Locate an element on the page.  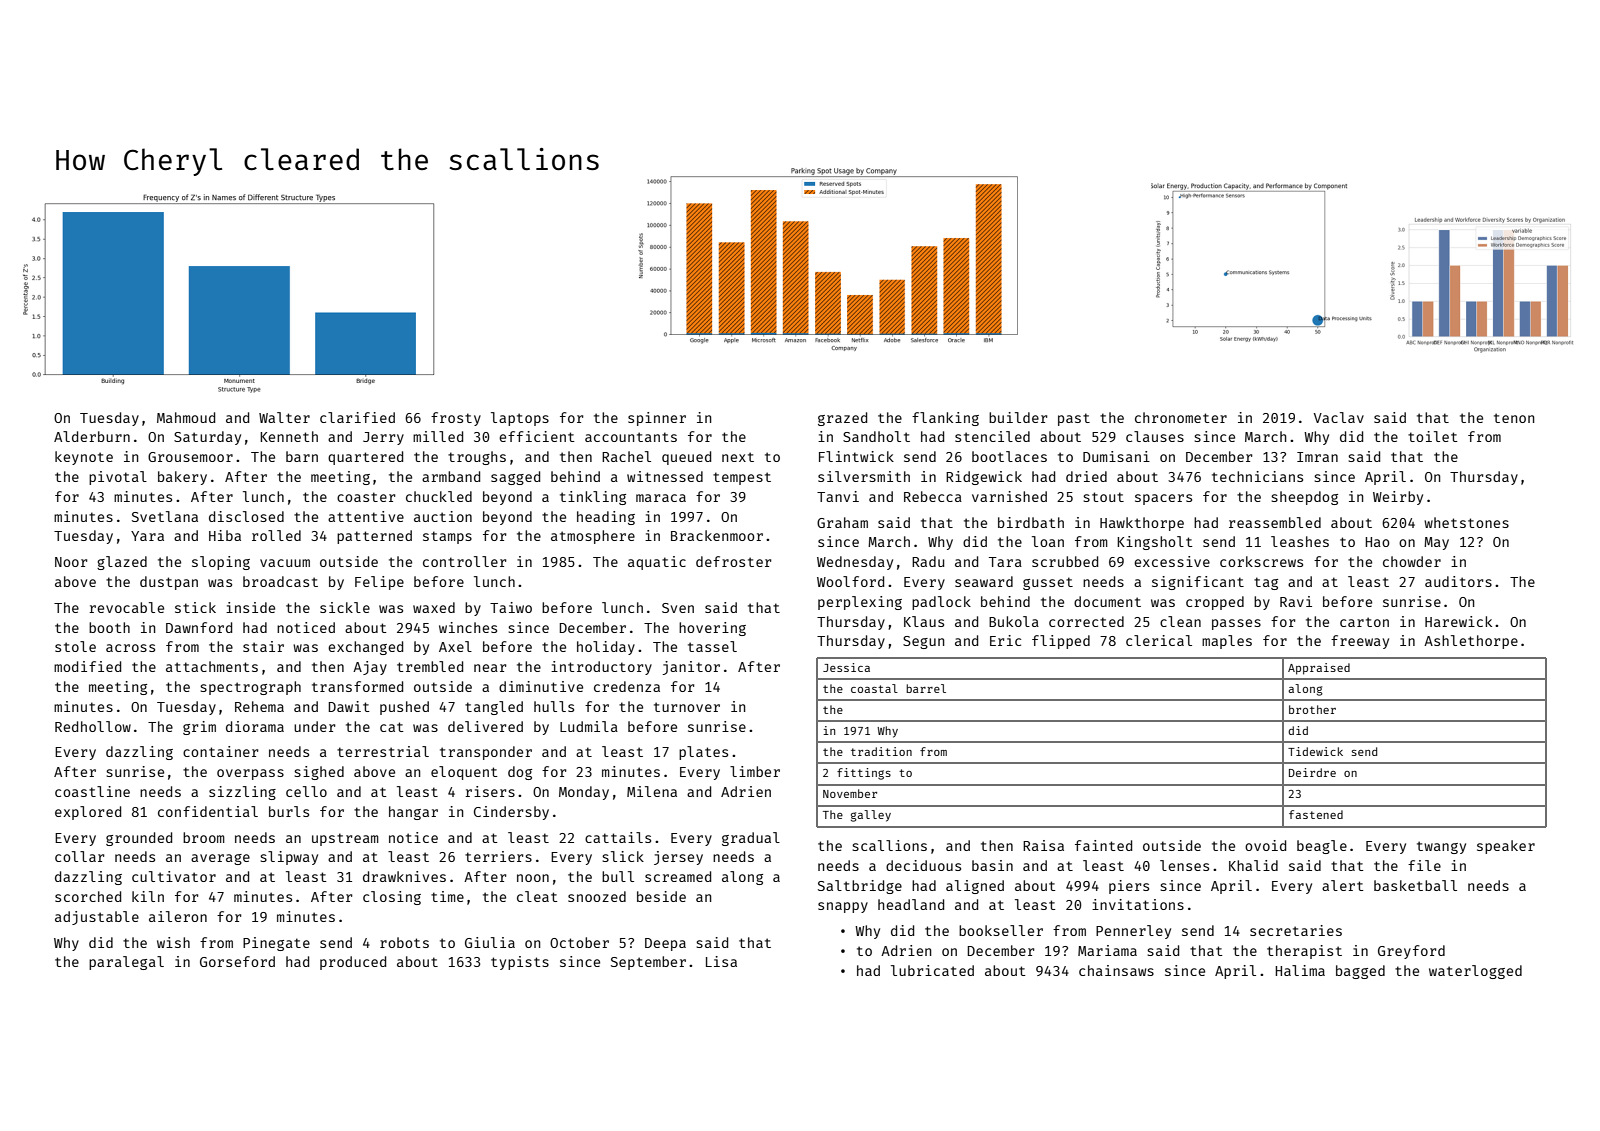
sizzling is located at coordinates (242, 793).
